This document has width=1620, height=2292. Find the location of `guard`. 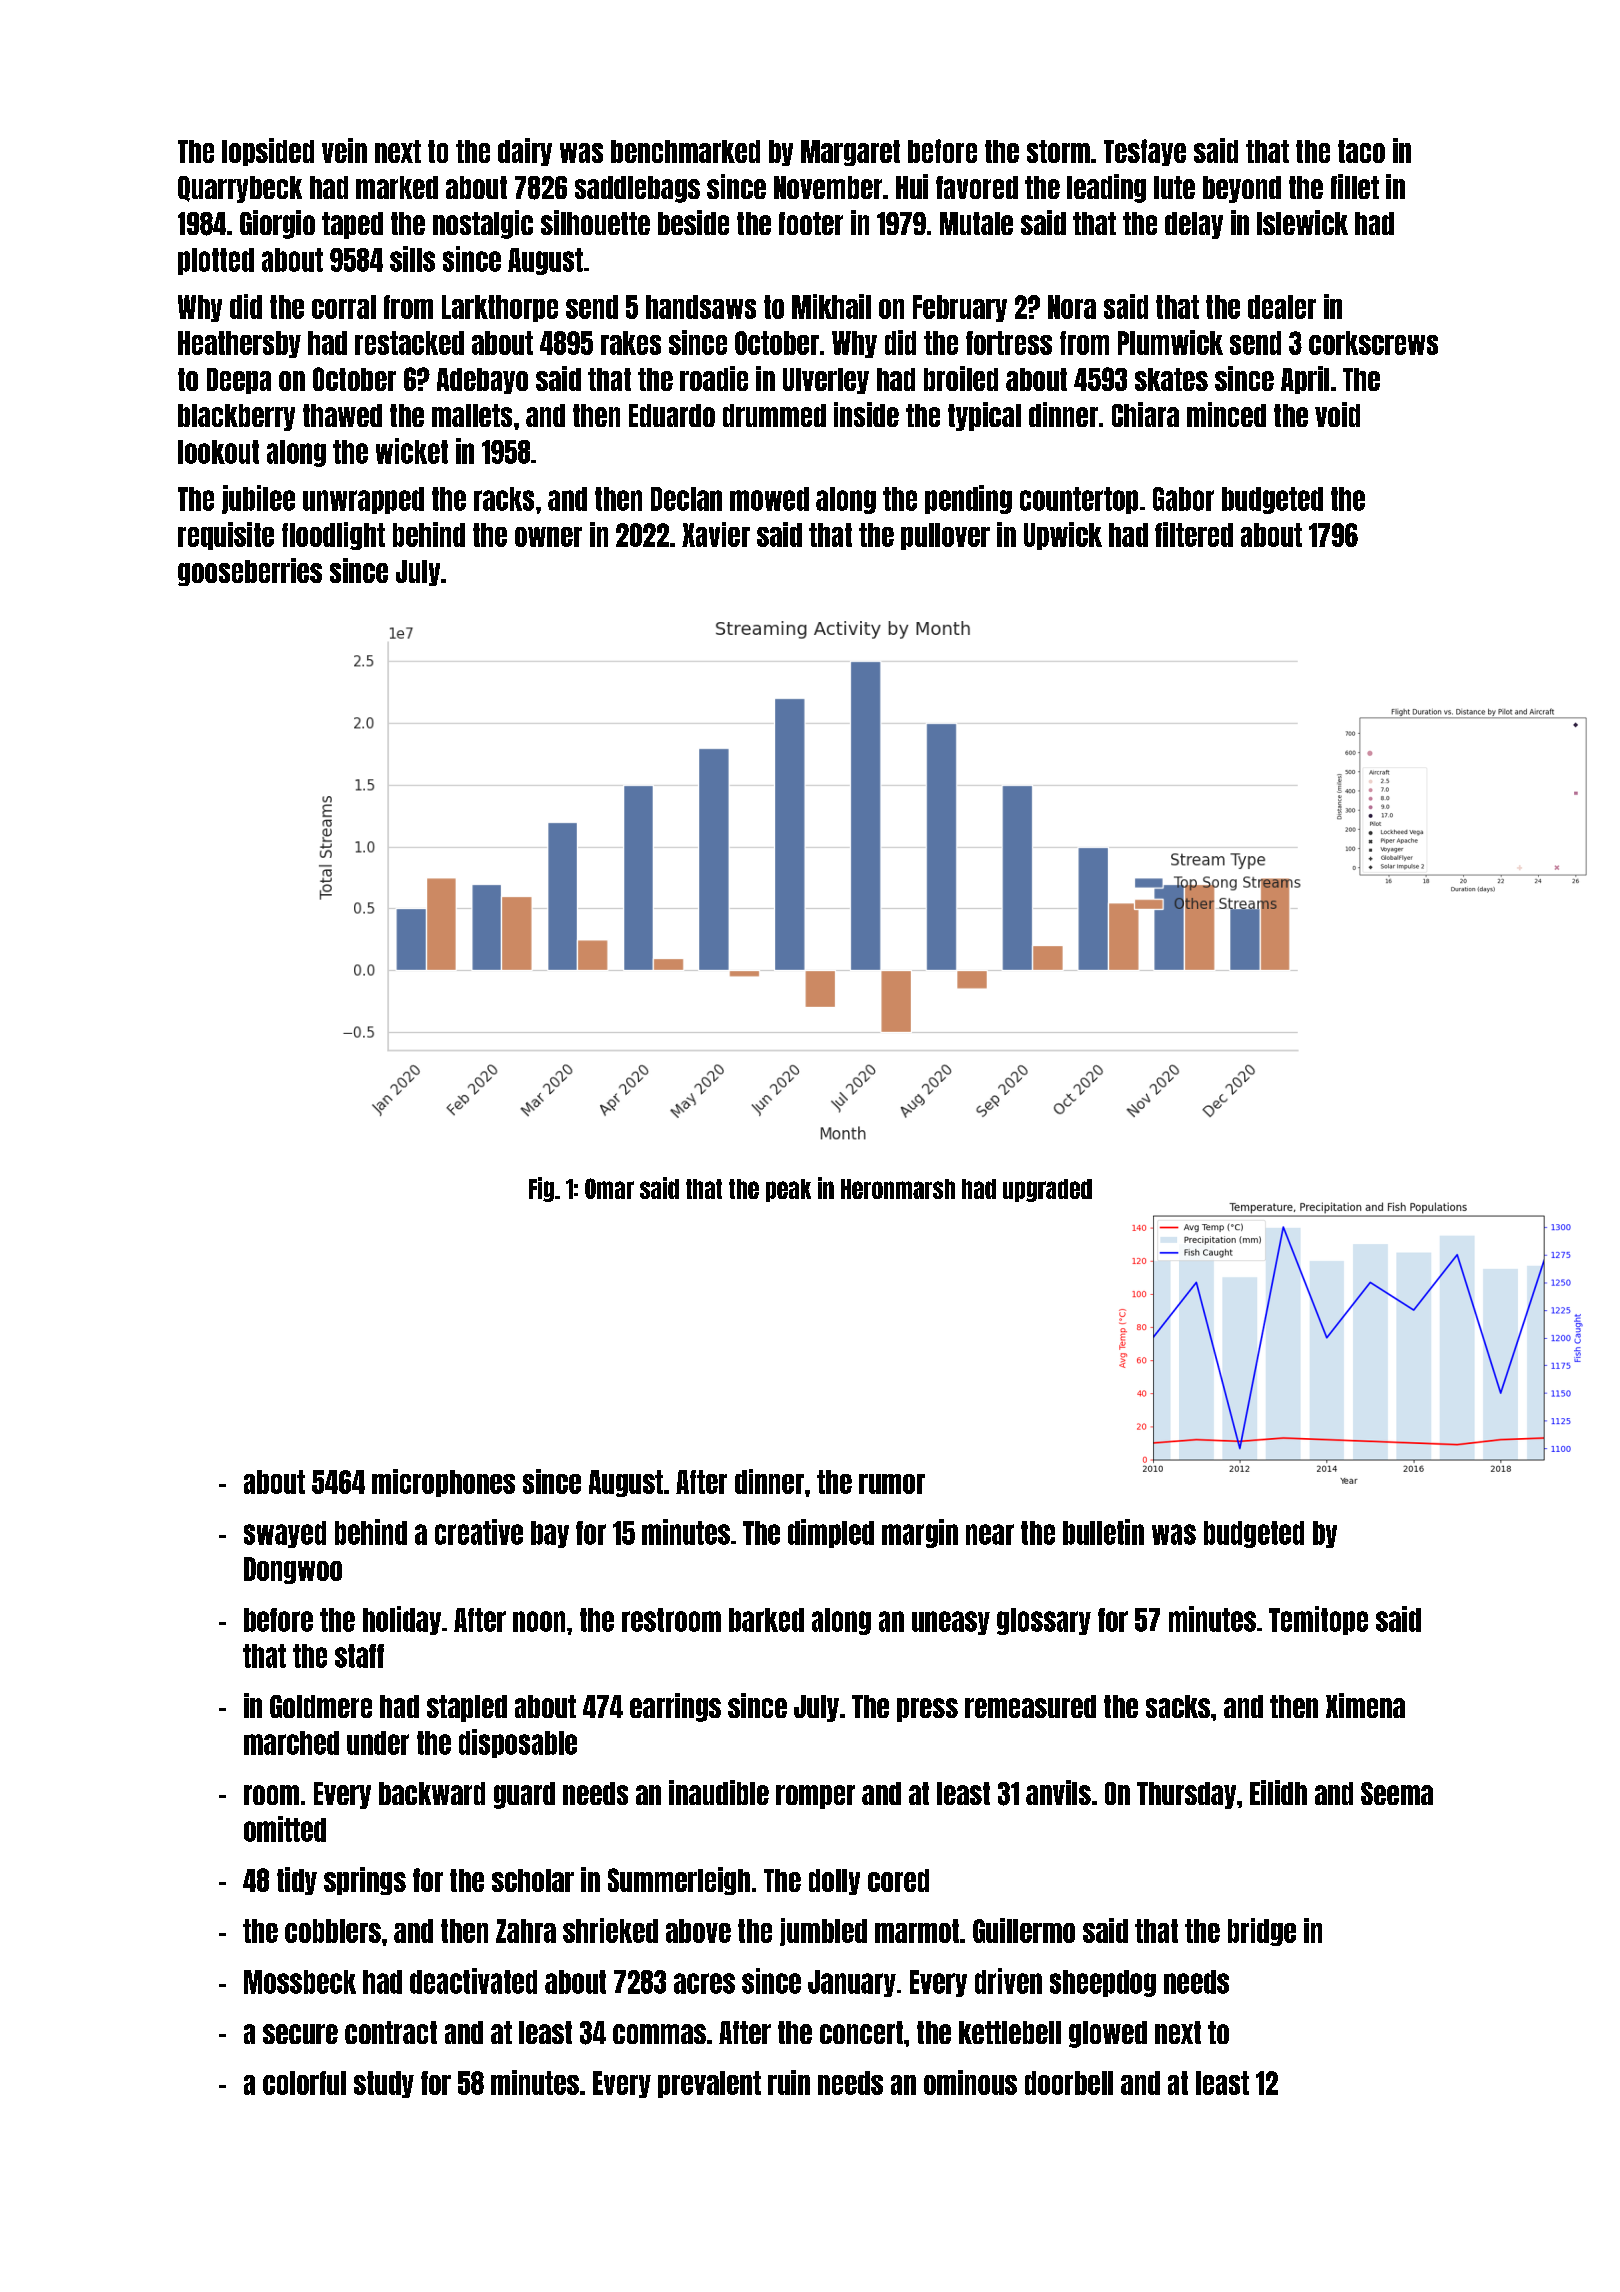

guard is located at coordinates (524, 1795).
